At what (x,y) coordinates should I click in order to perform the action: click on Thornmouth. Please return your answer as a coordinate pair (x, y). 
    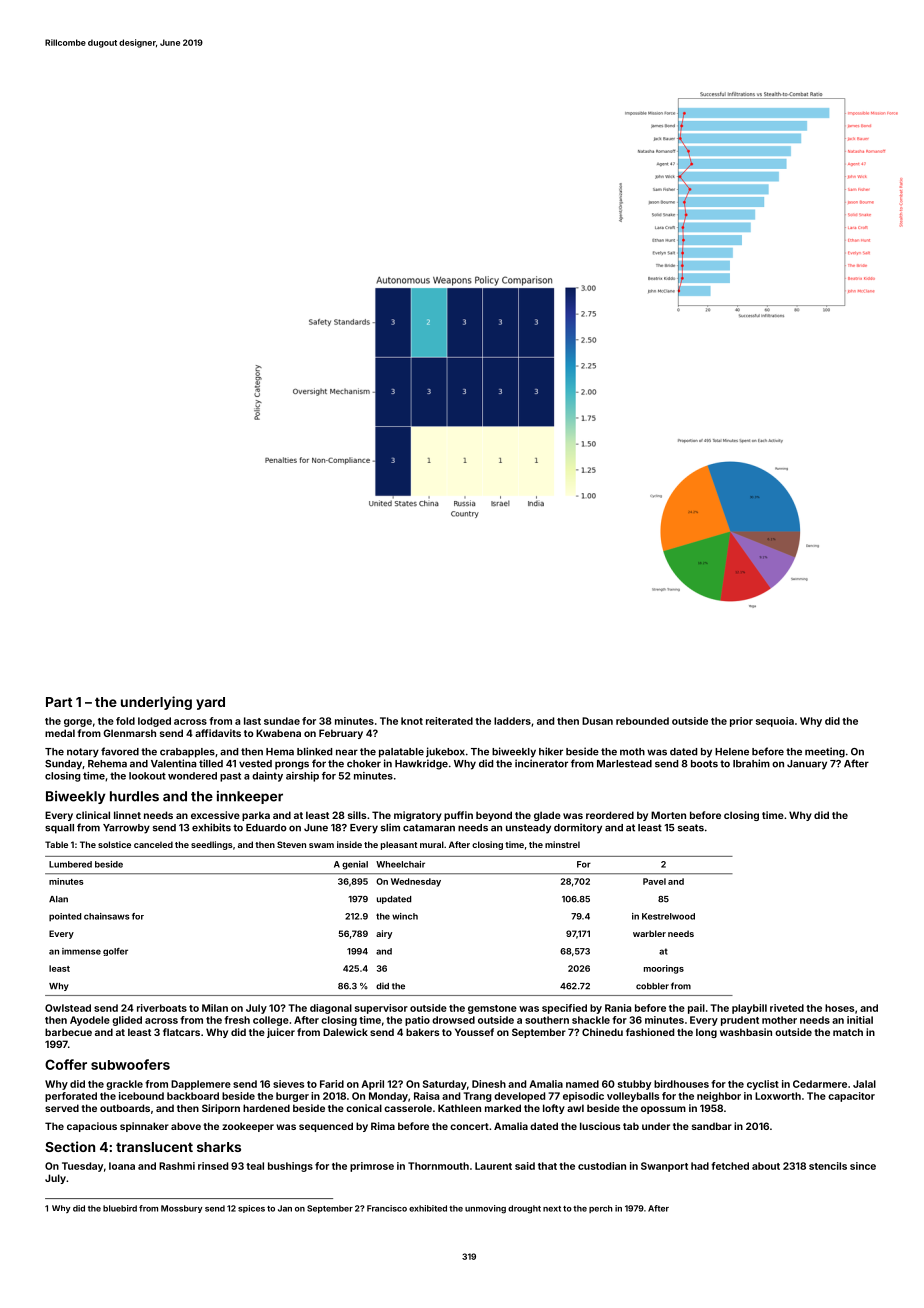
    Looking at the image, I should click on (438, 1166).
